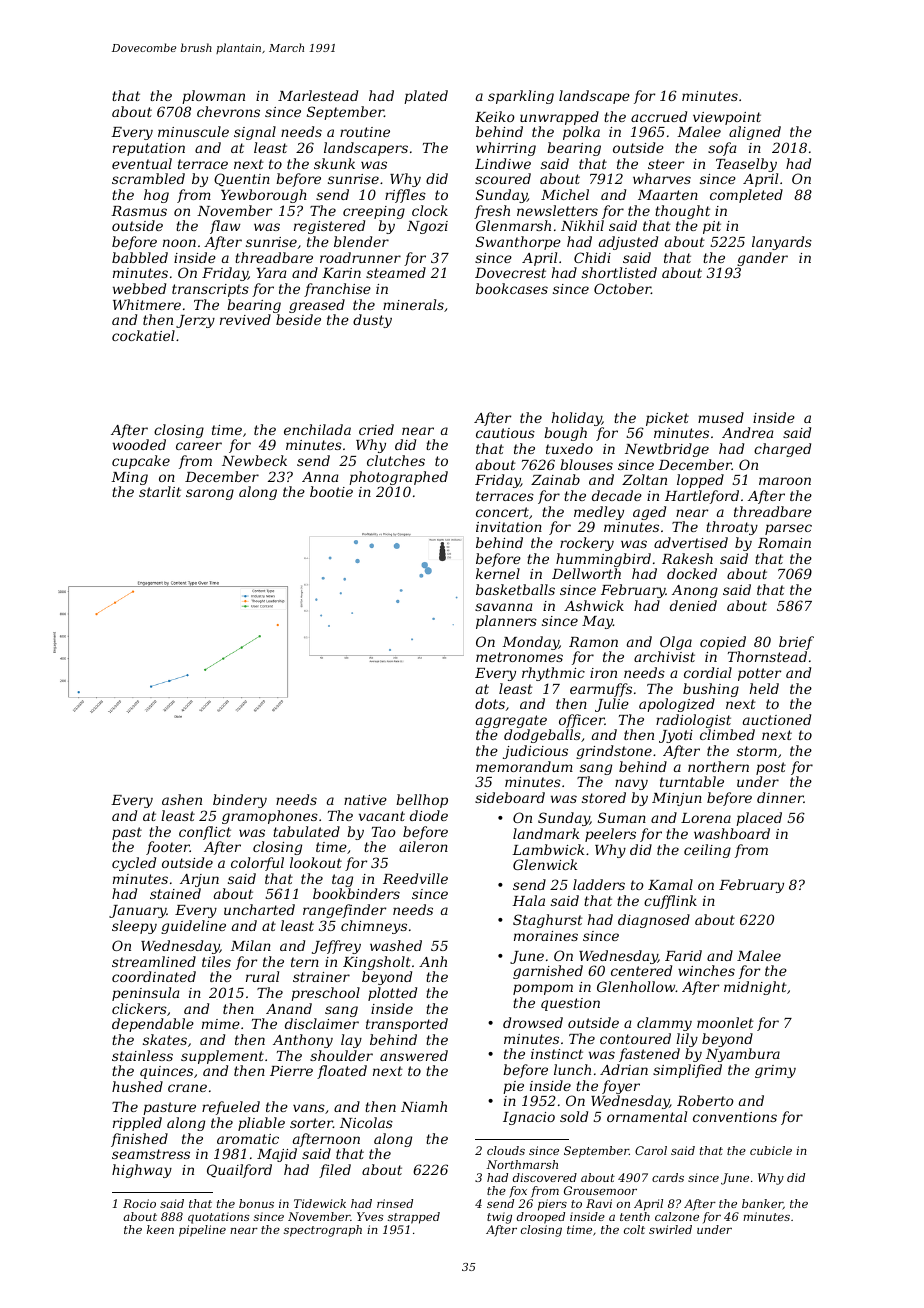  I want to click on sarong, so click(210, 494).
